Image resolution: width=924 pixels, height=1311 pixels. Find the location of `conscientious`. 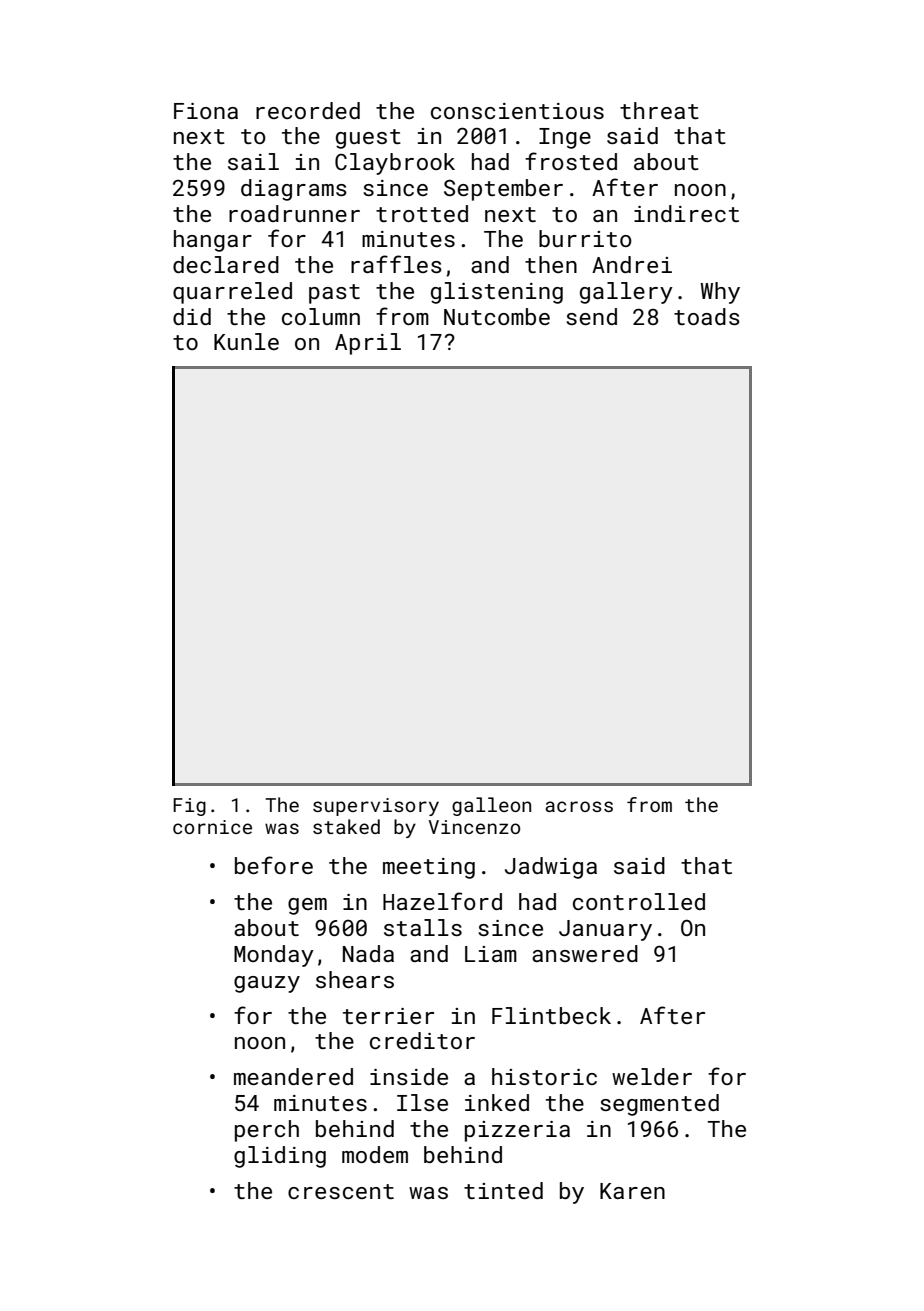

conscientious is located at coordinates (517, 111).
